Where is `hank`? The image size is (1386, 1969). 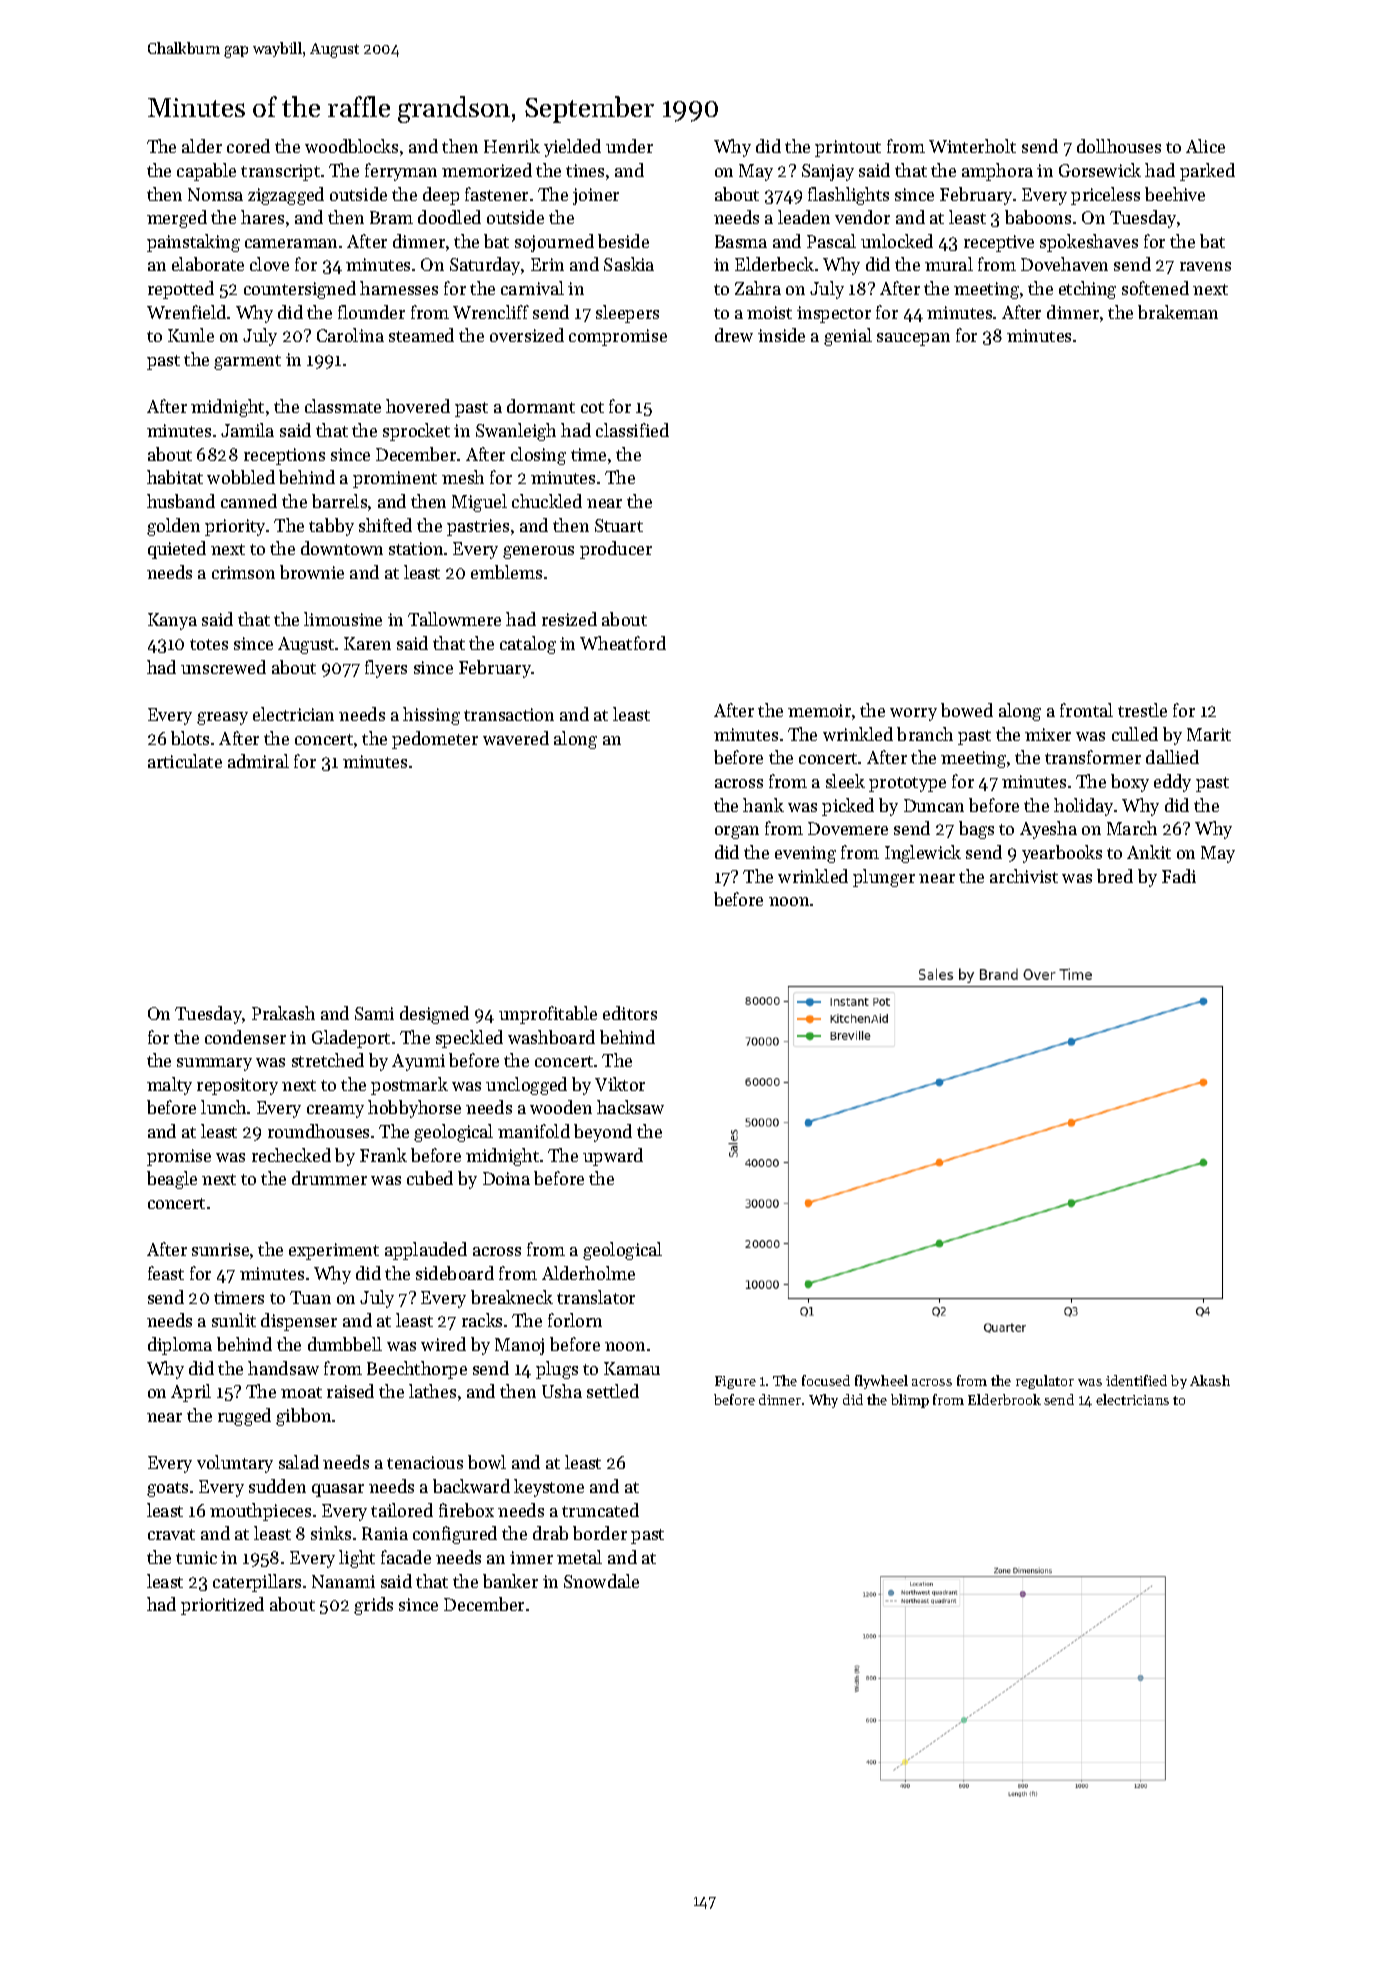 hank is located at coordinates (763, 805).
